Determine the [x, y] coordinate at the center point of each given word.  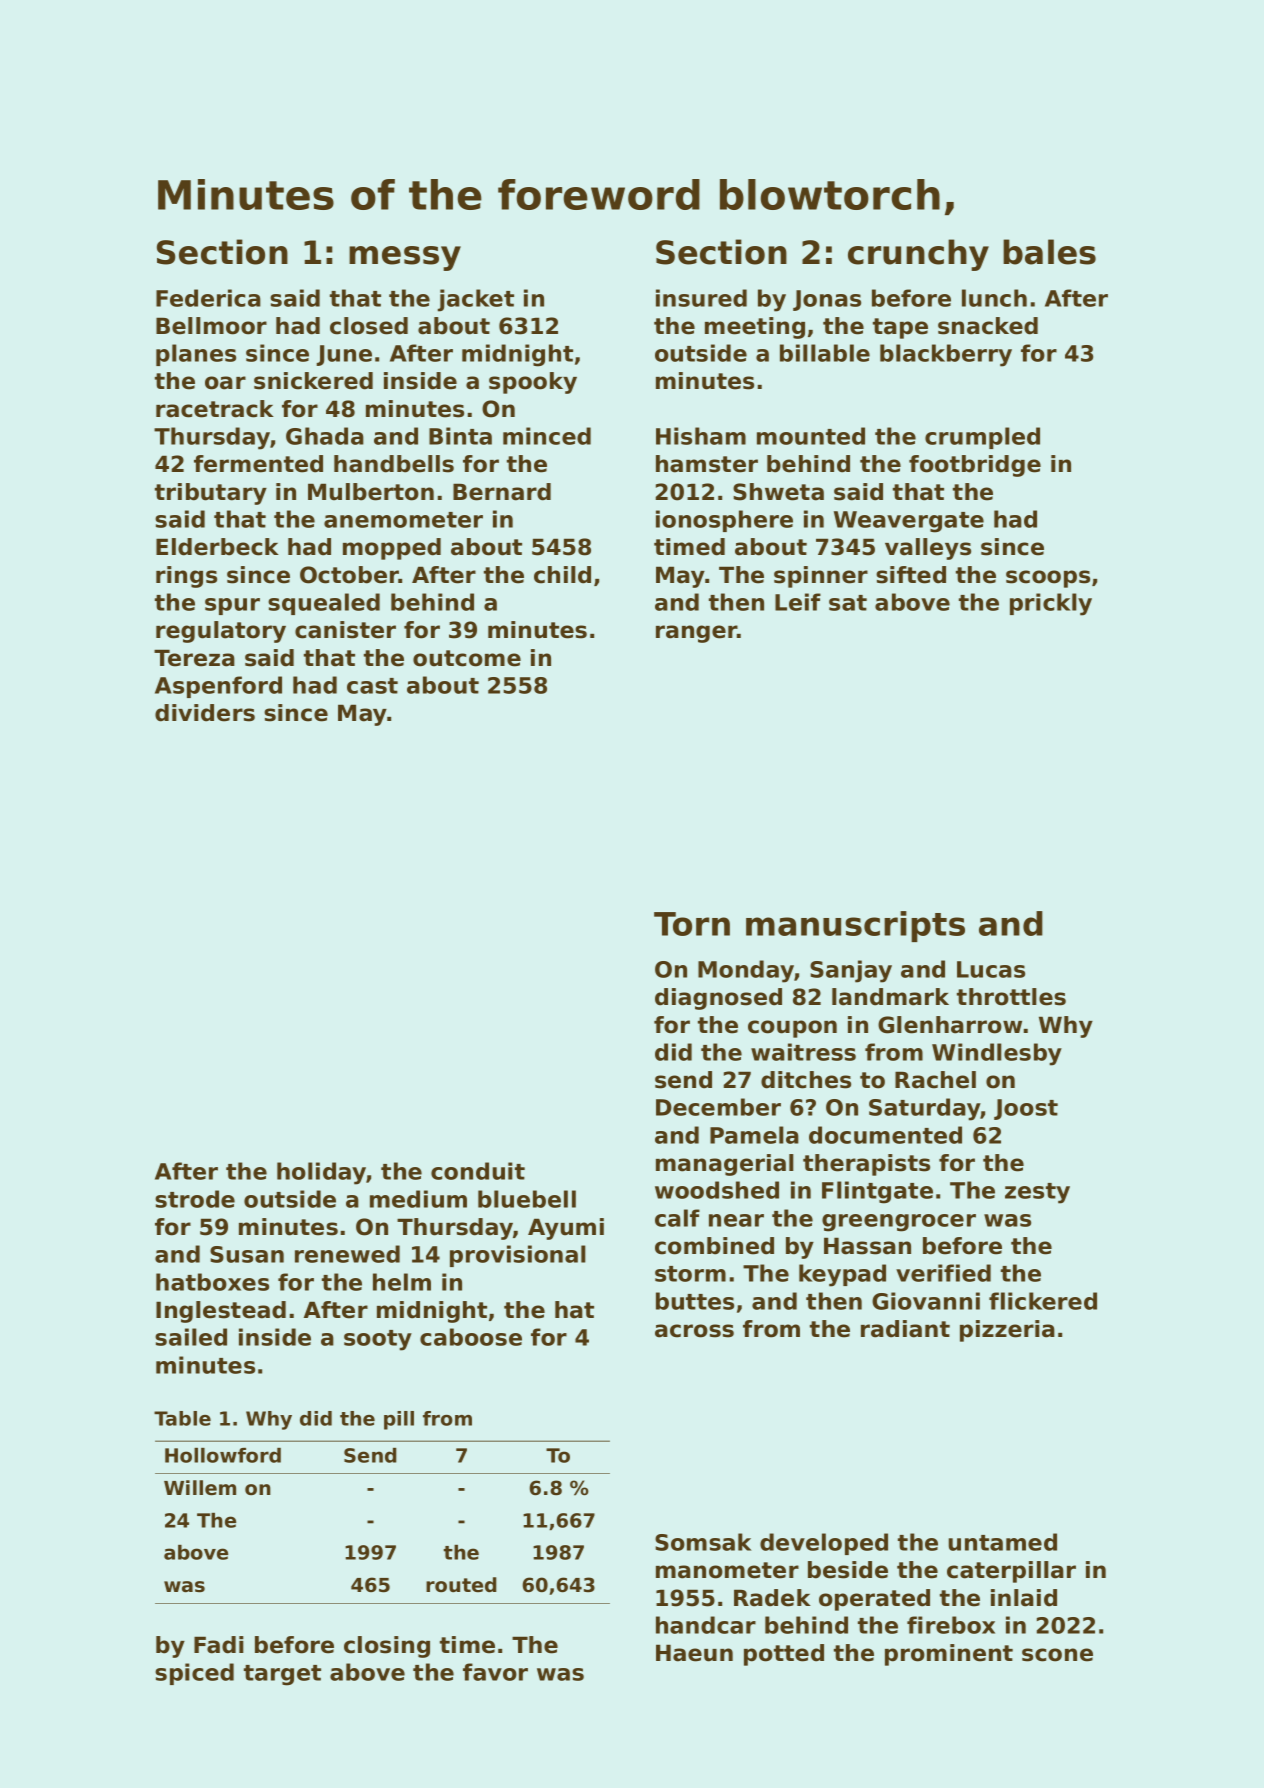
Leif [798, 602]
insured [701, 298]
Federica [208, 298]
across [694, 1331]
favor [495, 1672]
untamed [1002, 1542]
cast [372, 686]
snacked [988, 326]
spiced [194, 1674]
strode [195, 1199]
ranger [697, 634]
